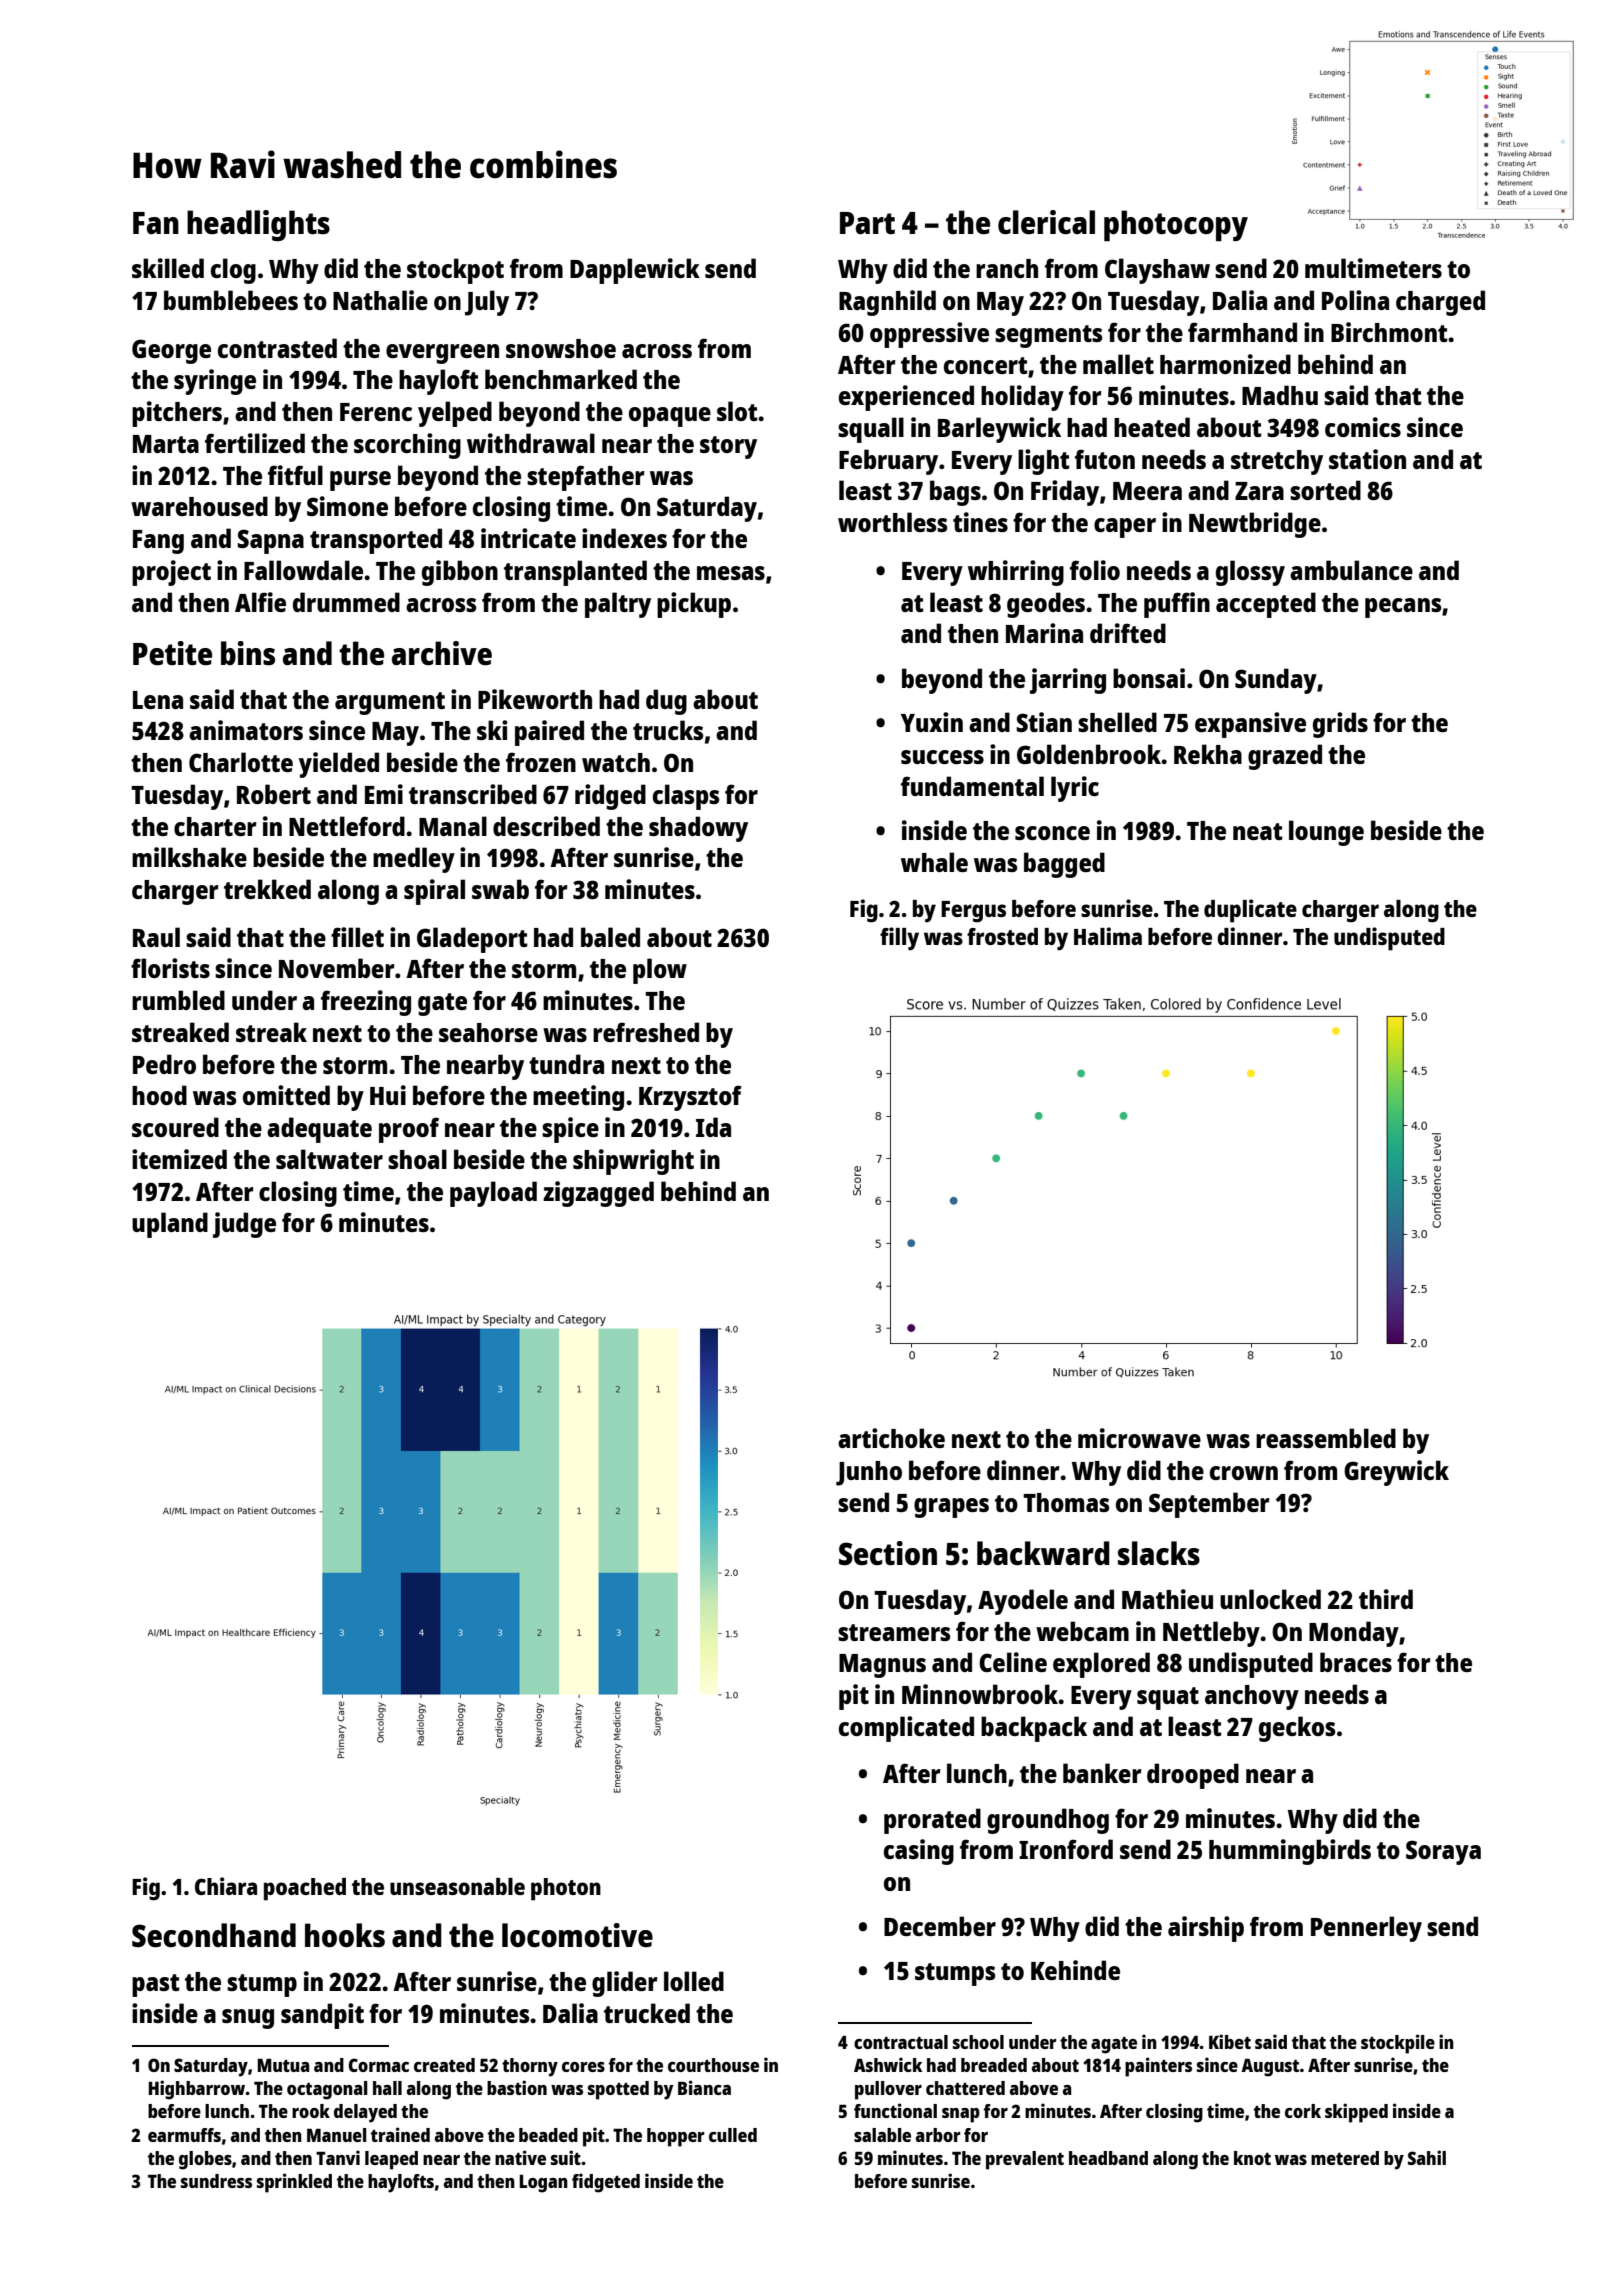  What do you see at coordinates (170, 1225) in the screenshot?
I see `upland` at bounding box center [170, 1225].
